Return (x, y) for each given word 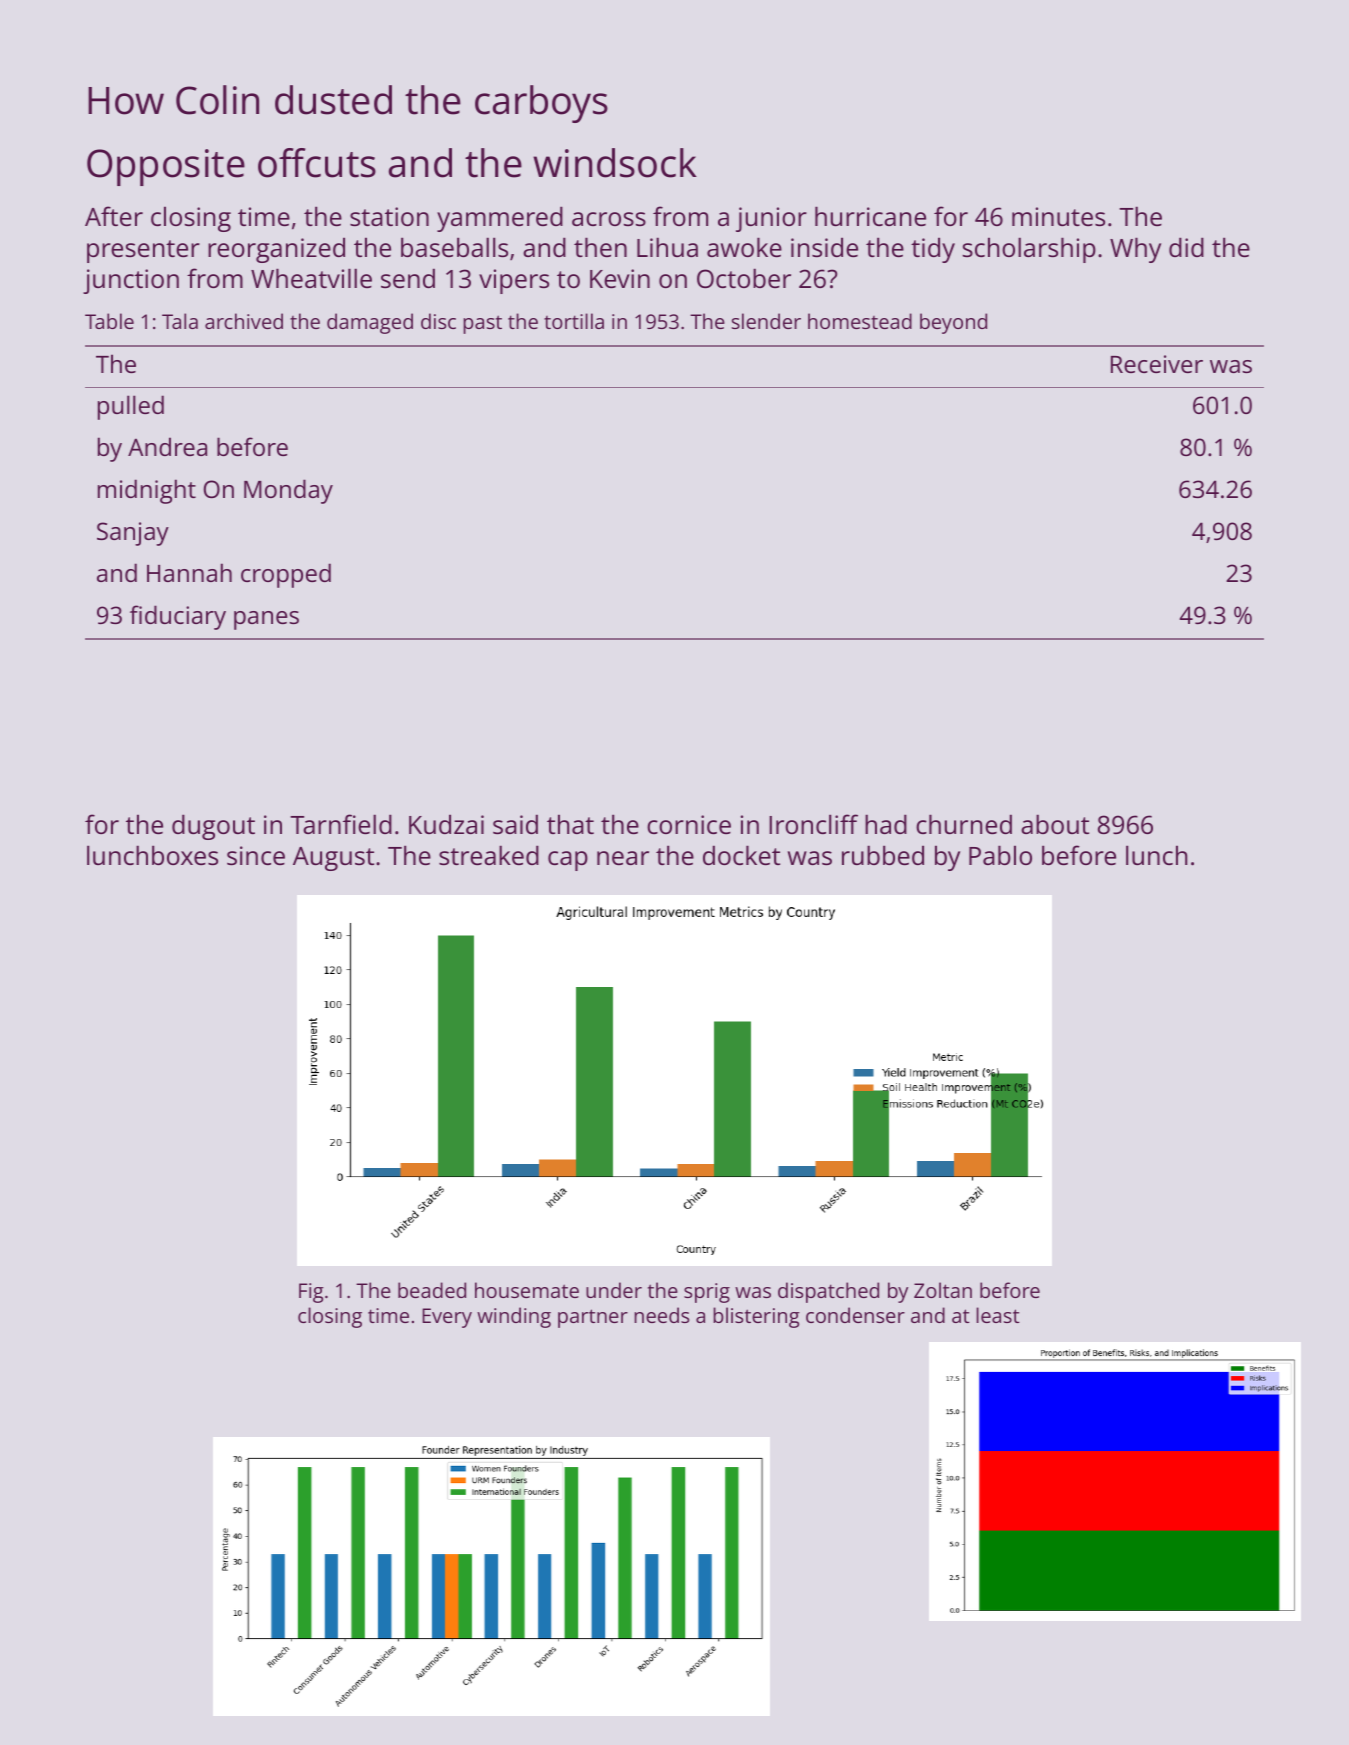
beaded (432, 1290)
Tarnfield (341, 824)
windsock (615, 163)
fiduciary (178, 617)
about (1055, 824)
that (570, 824)
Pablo (1000, 855)
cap (568, 861)
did (1186, 247)
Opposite (166, 167)
